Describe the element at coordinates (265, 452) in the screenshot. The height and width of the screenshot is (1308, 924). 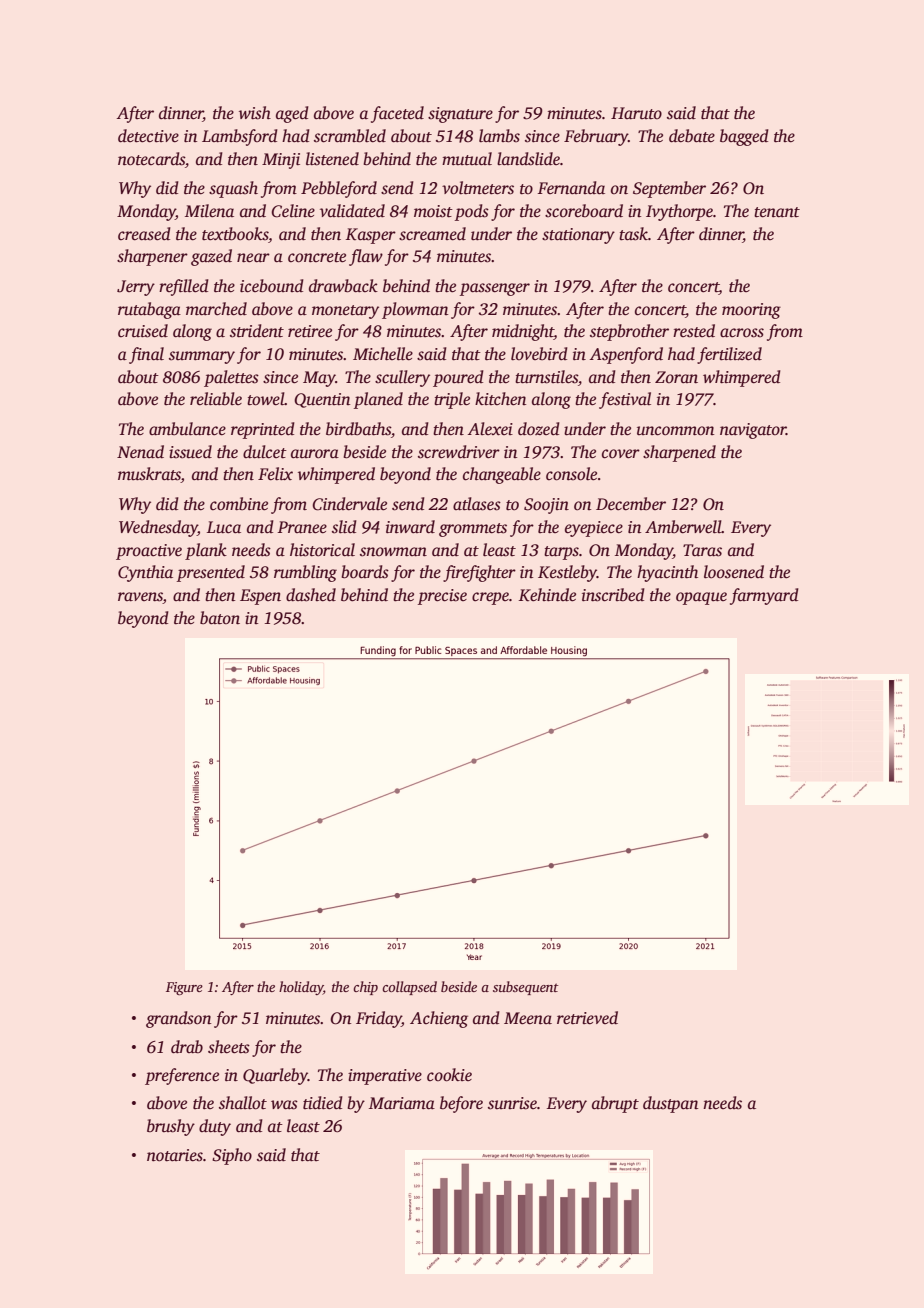
I see `dulcet` at that location.
